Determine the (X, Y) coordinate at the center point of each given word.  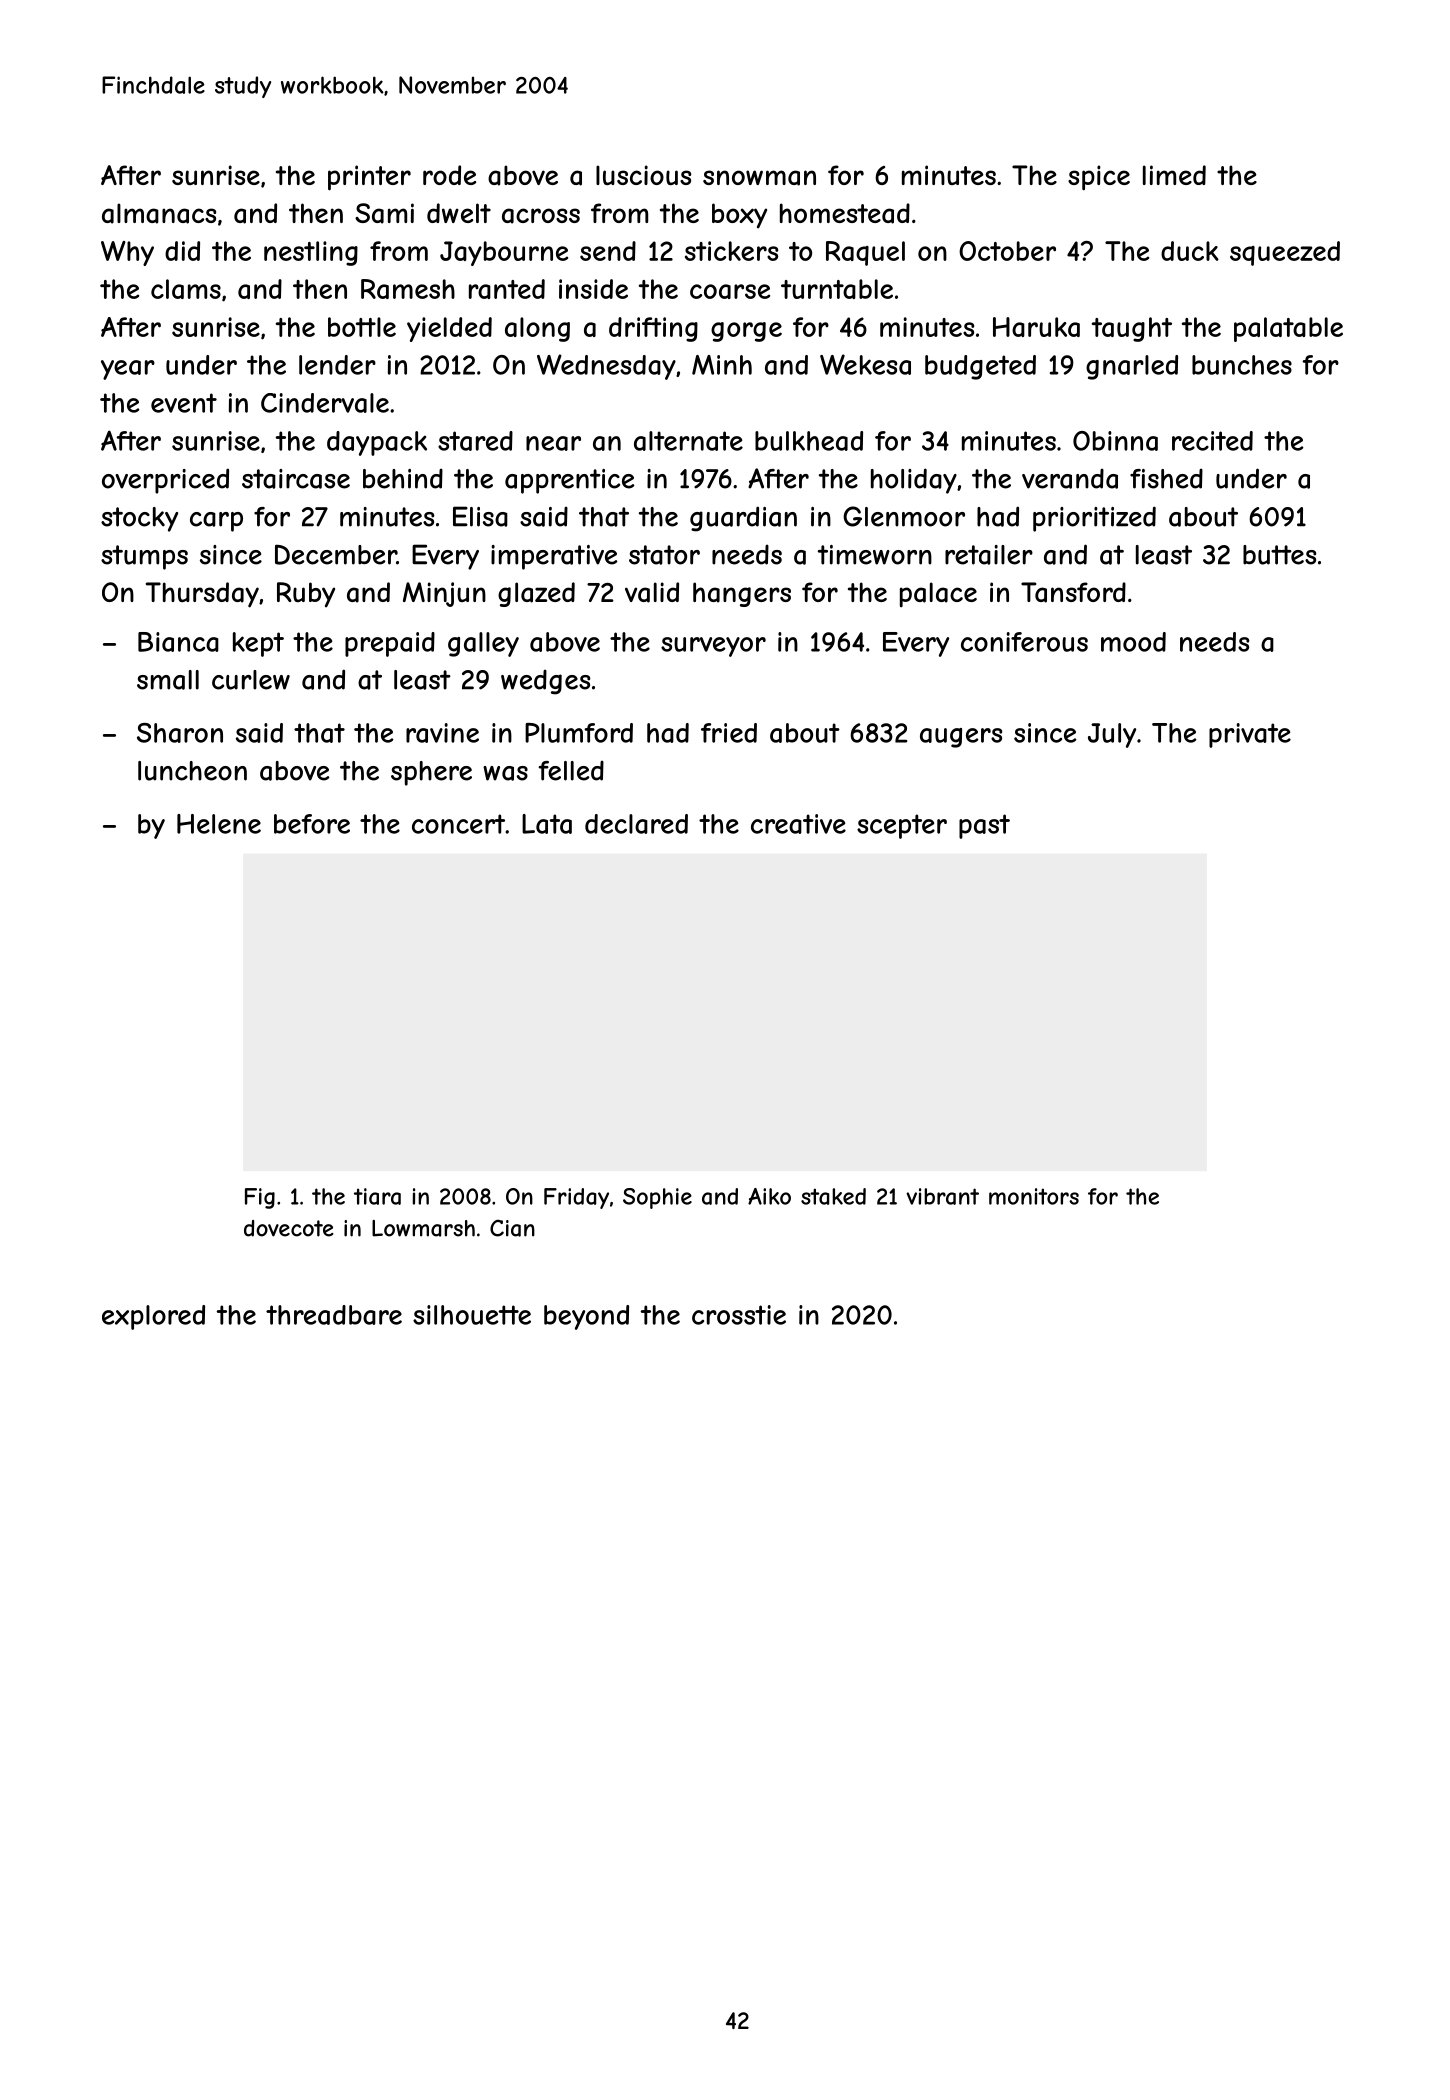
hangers (742, 594)
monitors (1034, 1196)
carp (216, 522)
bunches (1242, 365)
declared (636, 824)
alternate (688, 441)
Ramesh (408, 289)
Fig (260, 1198)
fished (1166, 479)
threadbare (334, 1315)
